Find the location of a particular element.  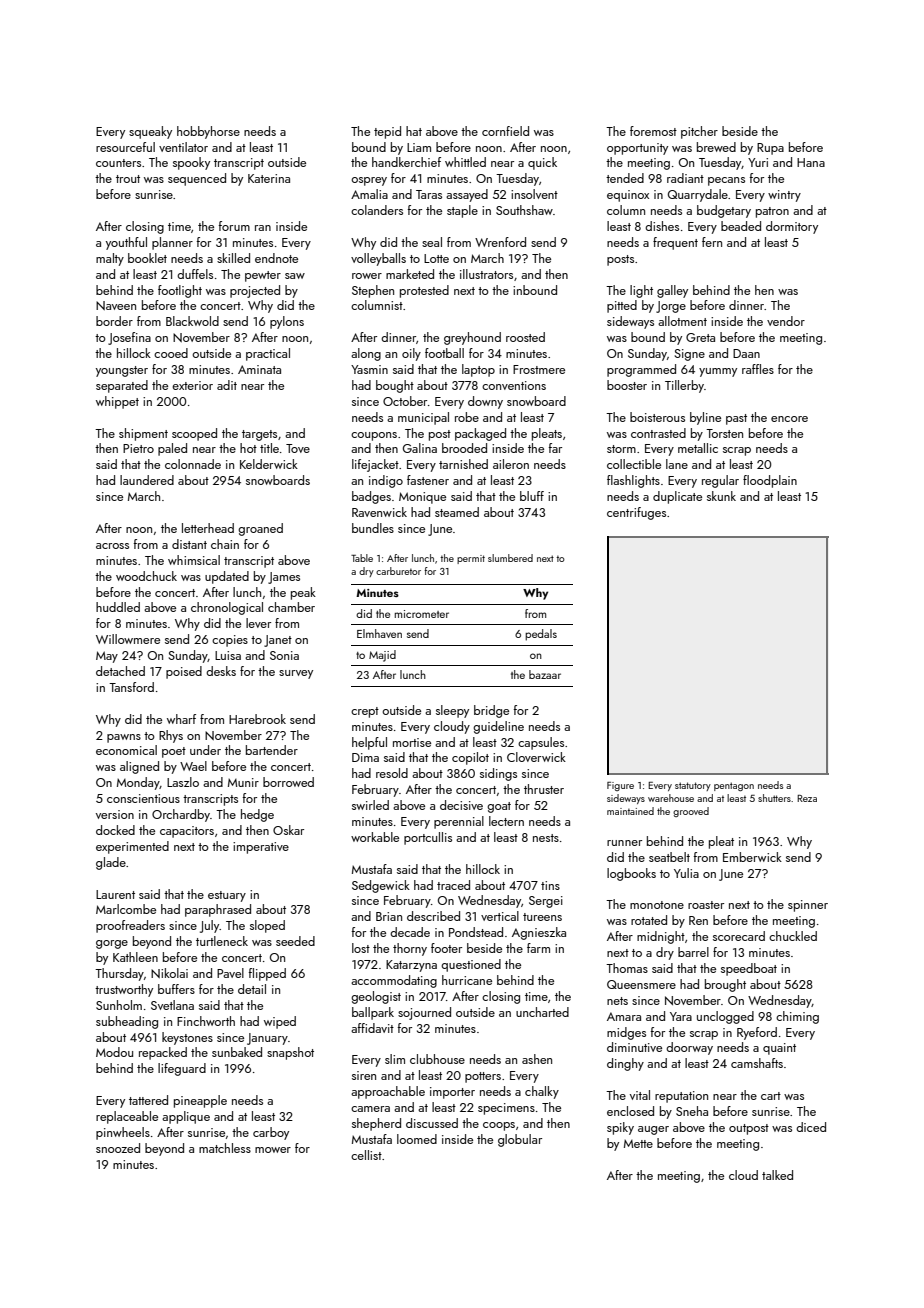

snoozed is located at coordinates (118, 1148).
